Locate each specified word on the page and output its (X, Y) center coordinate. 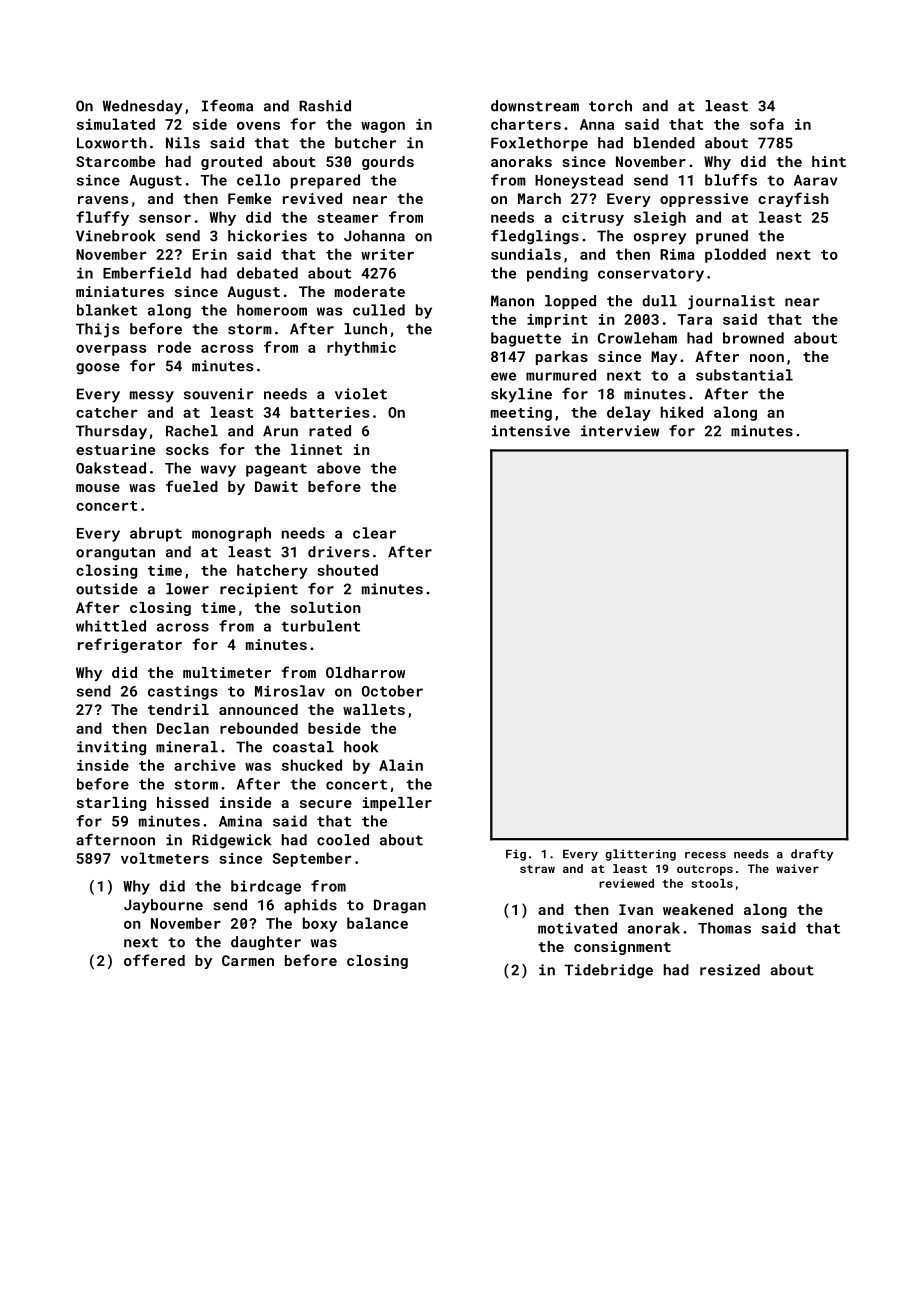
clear (374, 533)
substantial (744, 375)
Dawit (276, 486)
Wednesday (143, 107)
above (339, 468)
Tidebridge (608, 971)
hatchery (272, 571)
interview (620, 431)
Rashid (325, 106)
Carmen (248, 960)
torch (610, 106)
